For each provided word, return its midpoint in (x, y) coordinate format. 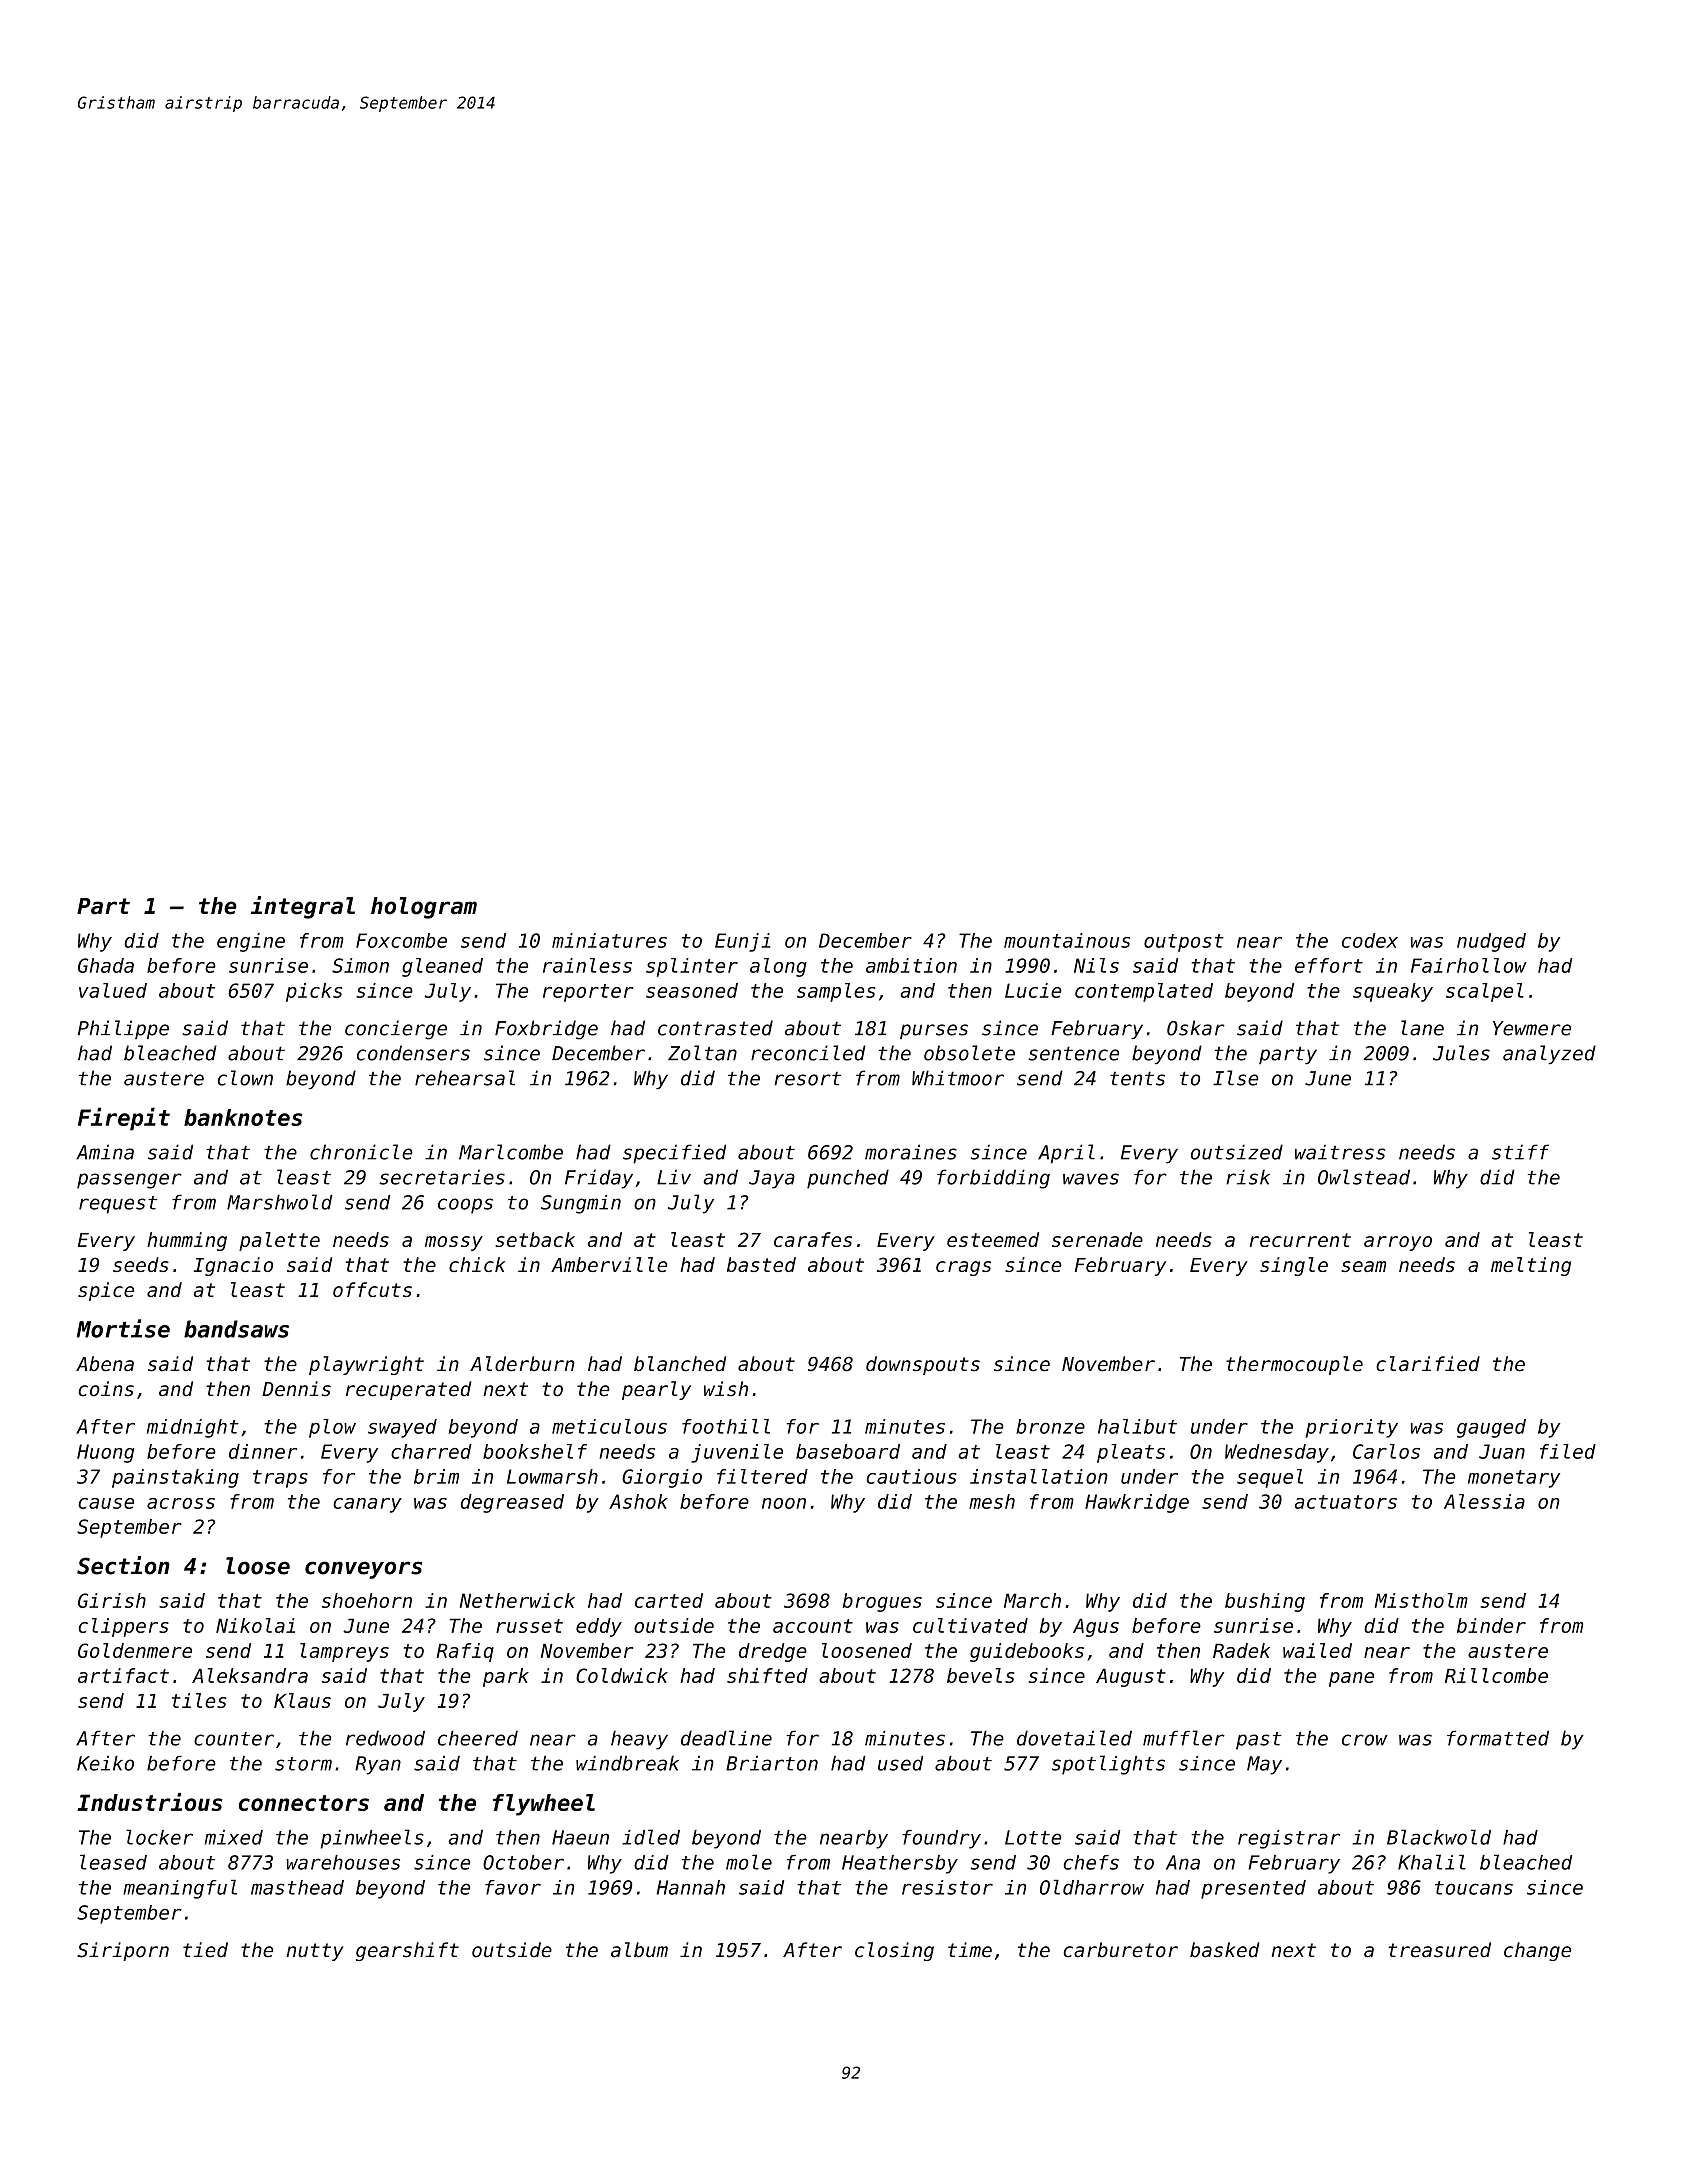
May (1264, 1765)
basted (761, 1264)
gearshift (407, 1951)
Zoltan (702, 1053)
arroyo (1398, 1243)
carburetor (1121, 1950)
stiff (1520, 1152)
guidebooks (1027, 1652)
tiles (199, 1700)
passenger (129, 1181)
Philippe (123, 1029)
